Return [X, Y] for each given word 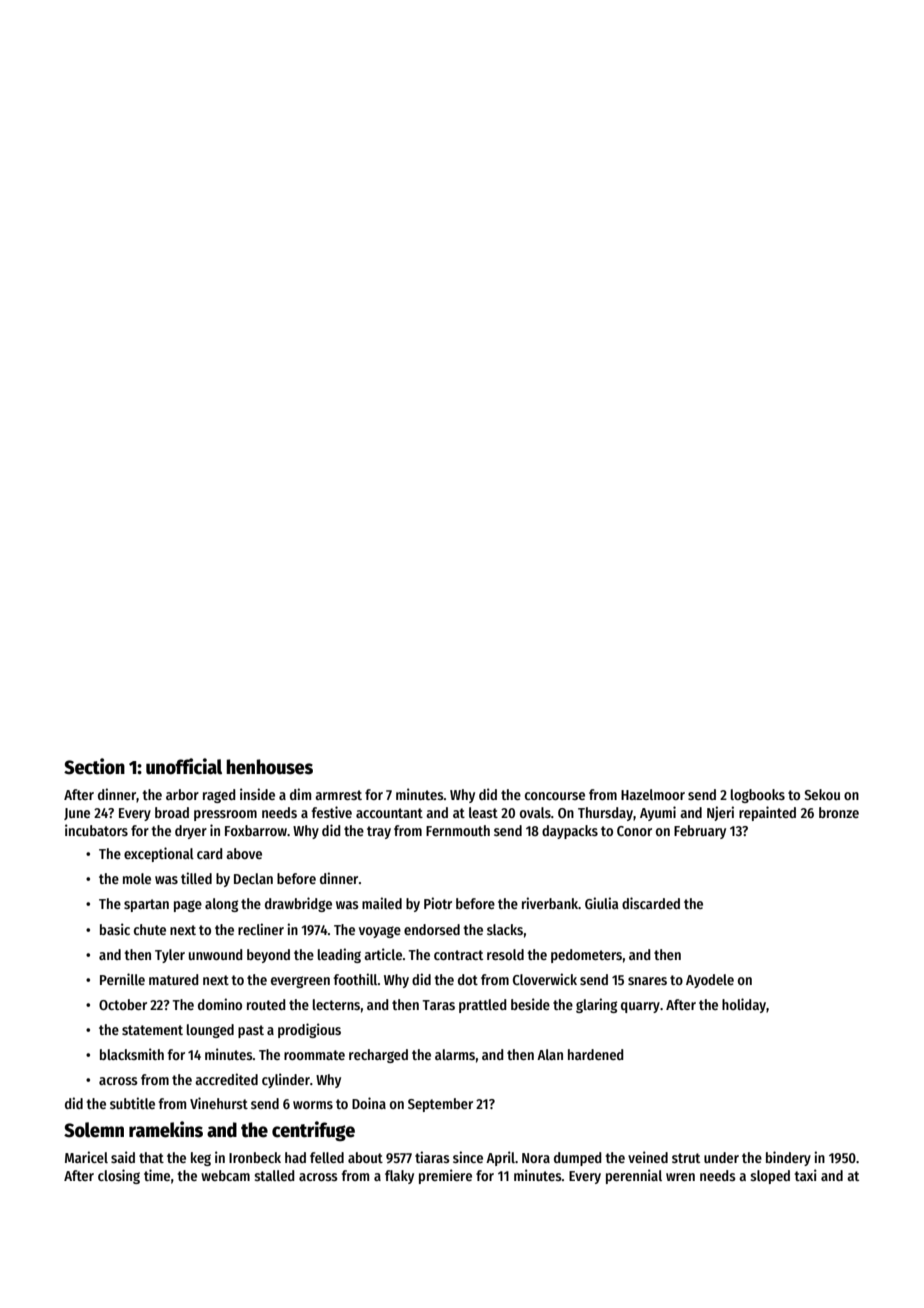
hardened [596, 1054]
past [251, 1031]
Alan [550, 1054]
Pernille [122, 979]
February [700, 832]
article [383, 954]
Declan [253, 878]
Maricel [86, 1157]
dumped [578, 1159]
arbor [182, 794]
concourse [555, 796]
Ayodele [710, 981]
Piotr [438, 903]
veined [648, 1157]
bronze [839, 812]
